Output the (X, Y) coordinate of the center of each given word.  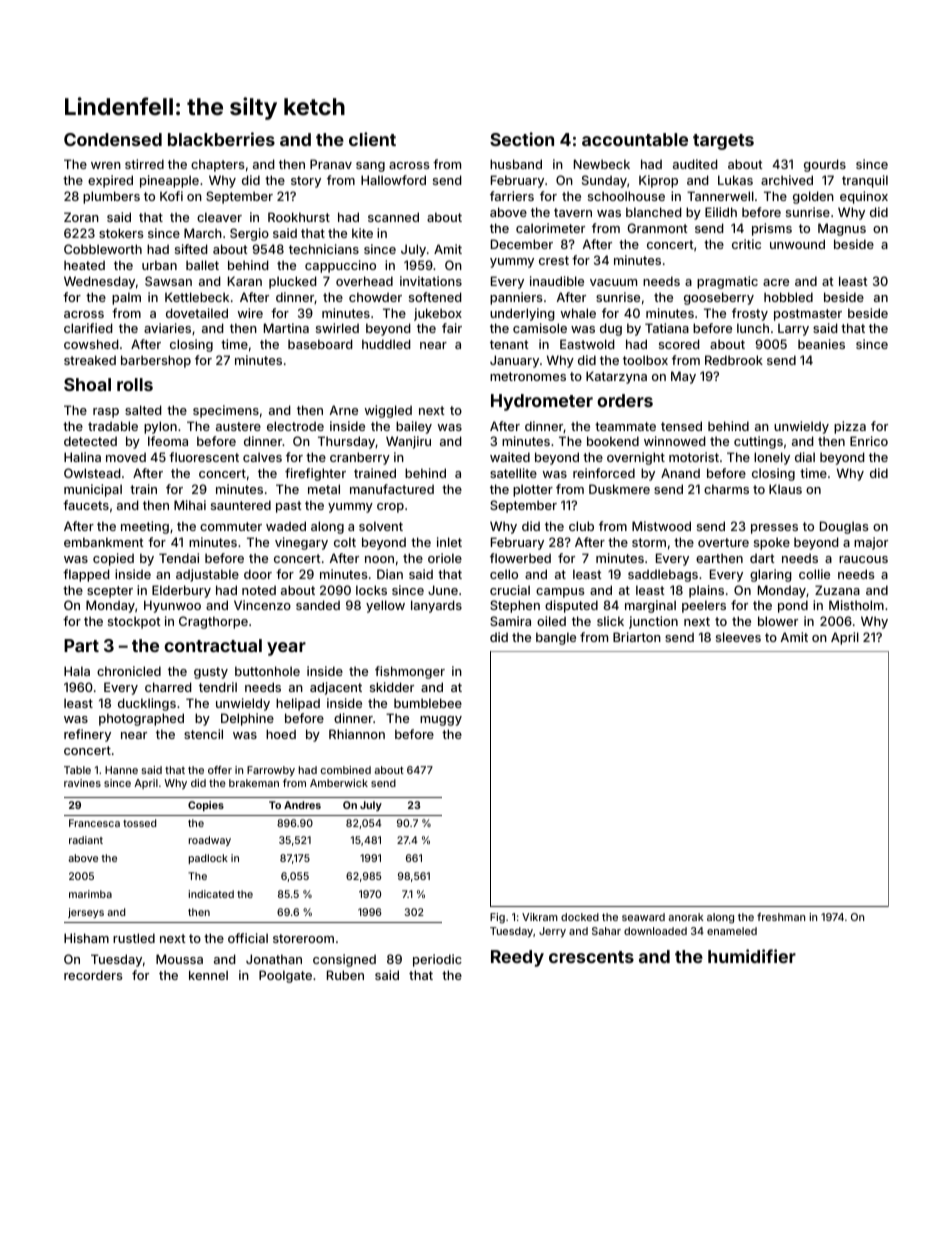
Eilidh (721, 212)
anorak (686, 917)
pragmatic (727, 282)
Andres (302, 805)
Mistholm (856, 605)
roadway (210, 841)
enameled (732, 931)
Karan (245, 281)
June (443, 590)
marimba (90, 894)
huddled (386, 344)
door (258, 574)
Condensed (113, 139)
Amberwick (339, 783)
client (372, 139)
